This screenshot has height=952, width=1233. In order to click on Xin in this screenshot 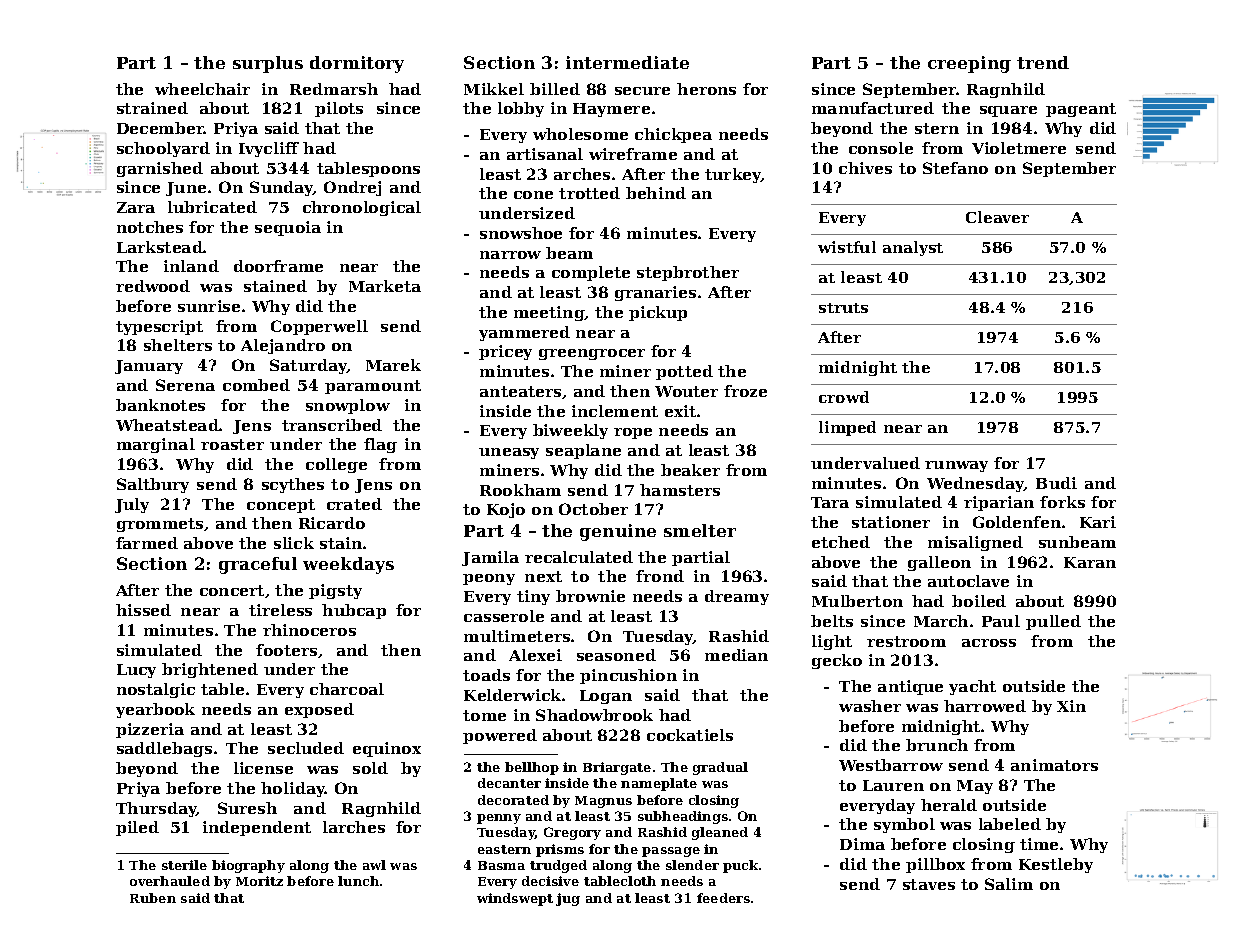, I will do `click(1071, 706)`.
